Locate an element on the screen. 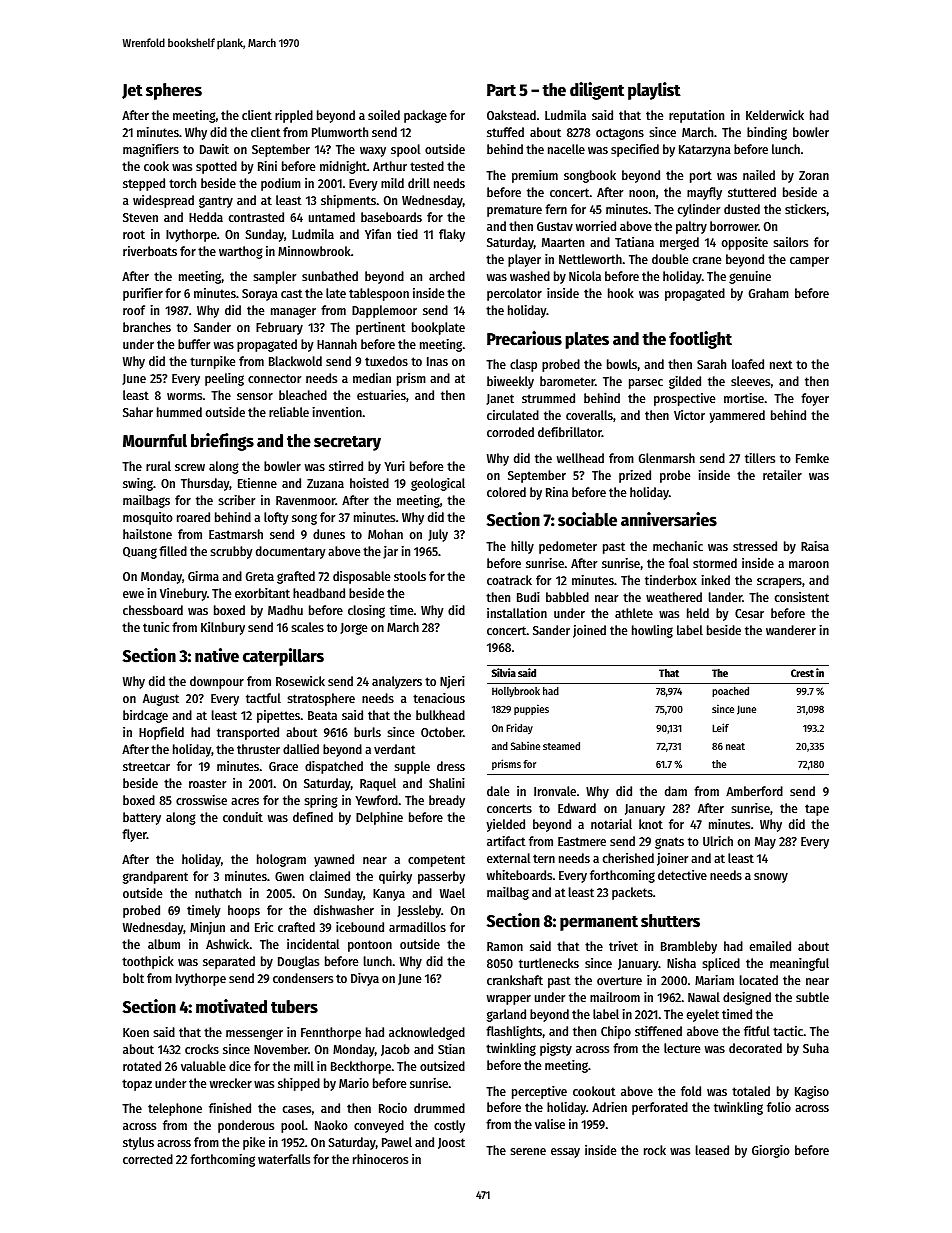 This screenshot has width=952, height=1233. spheres is located at coordinates (174, 91).
